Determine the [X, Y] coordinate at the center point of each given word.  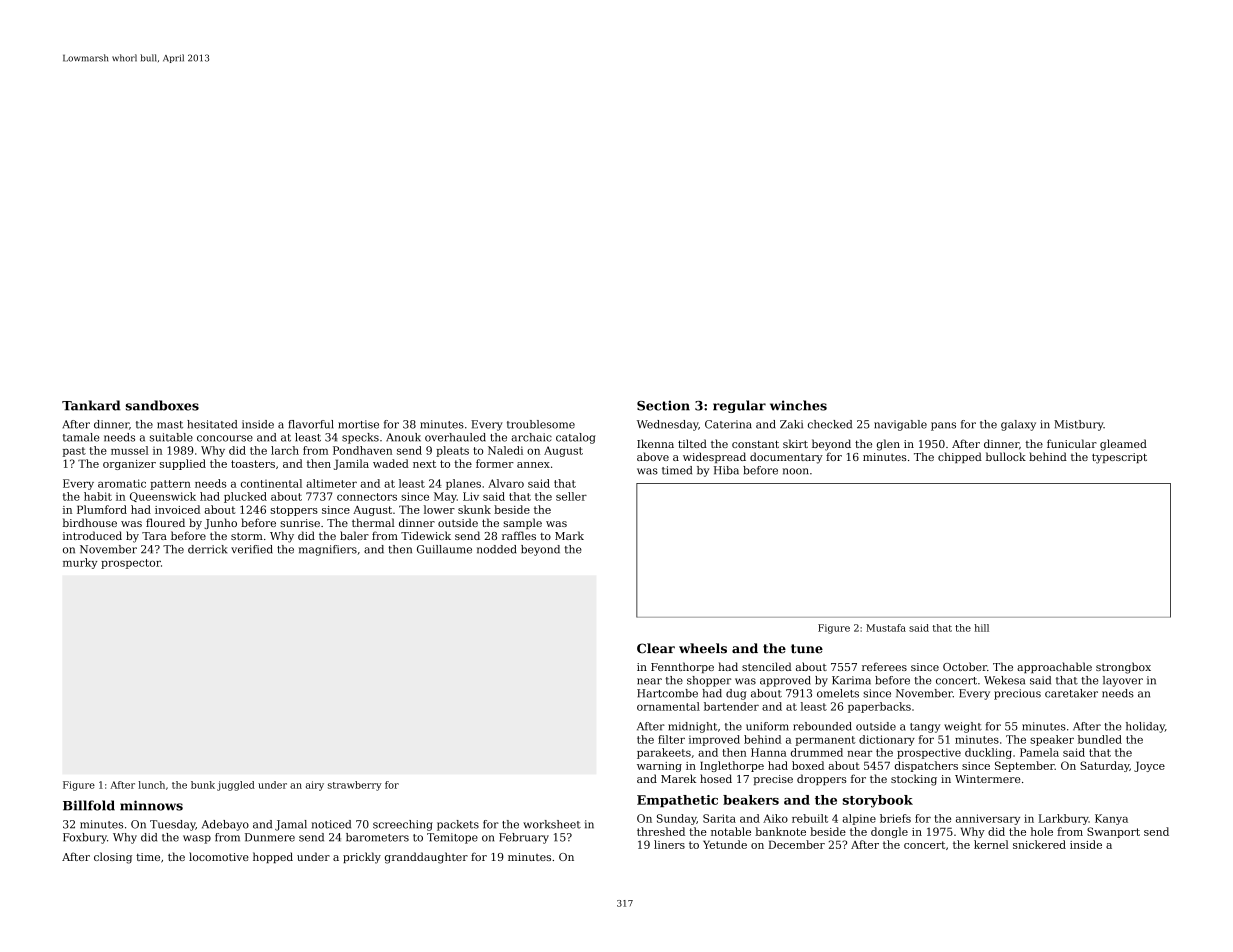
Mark [569, 535]
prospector [131, 564]
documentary [786, 458]
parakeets [664, 753]
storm [247, 536]
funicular [1072, 443]
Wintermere [988, 779]
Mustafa [886, 628]
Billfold [89, 805]
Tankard [91, 405]
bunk [203, 785]
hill [981, 628]
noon [796, 471]
